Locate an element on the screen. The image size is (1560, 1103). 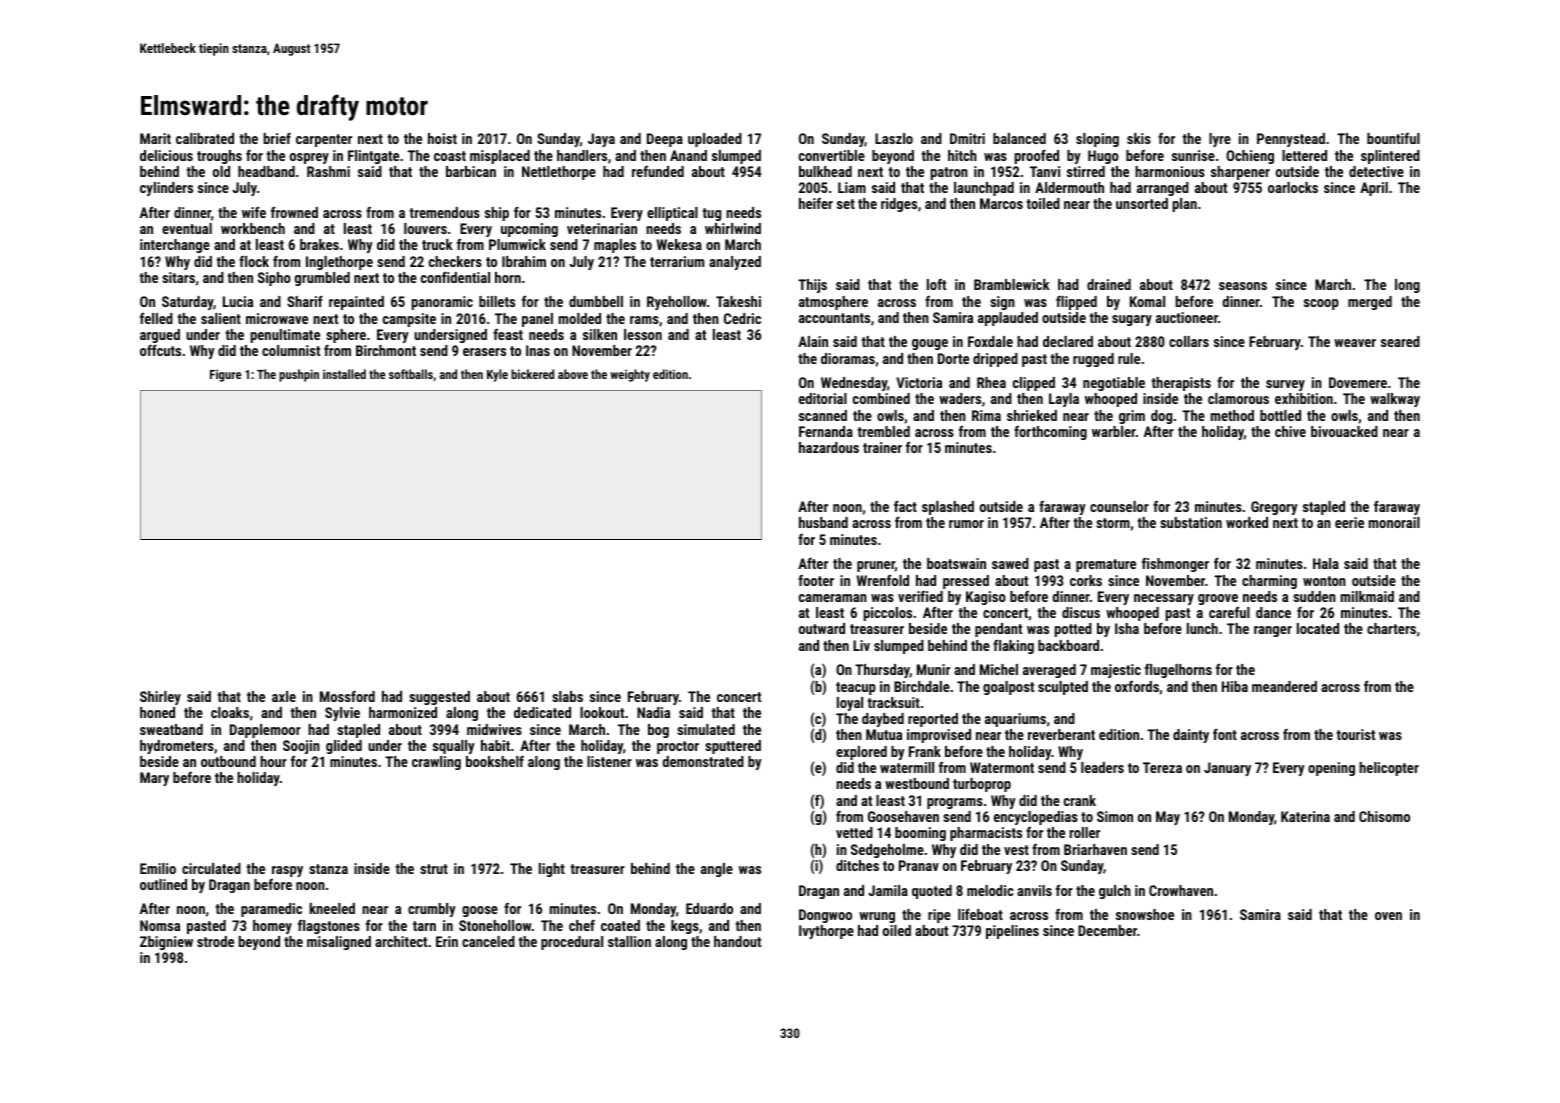
fact is located at coordinates (905, 506).
